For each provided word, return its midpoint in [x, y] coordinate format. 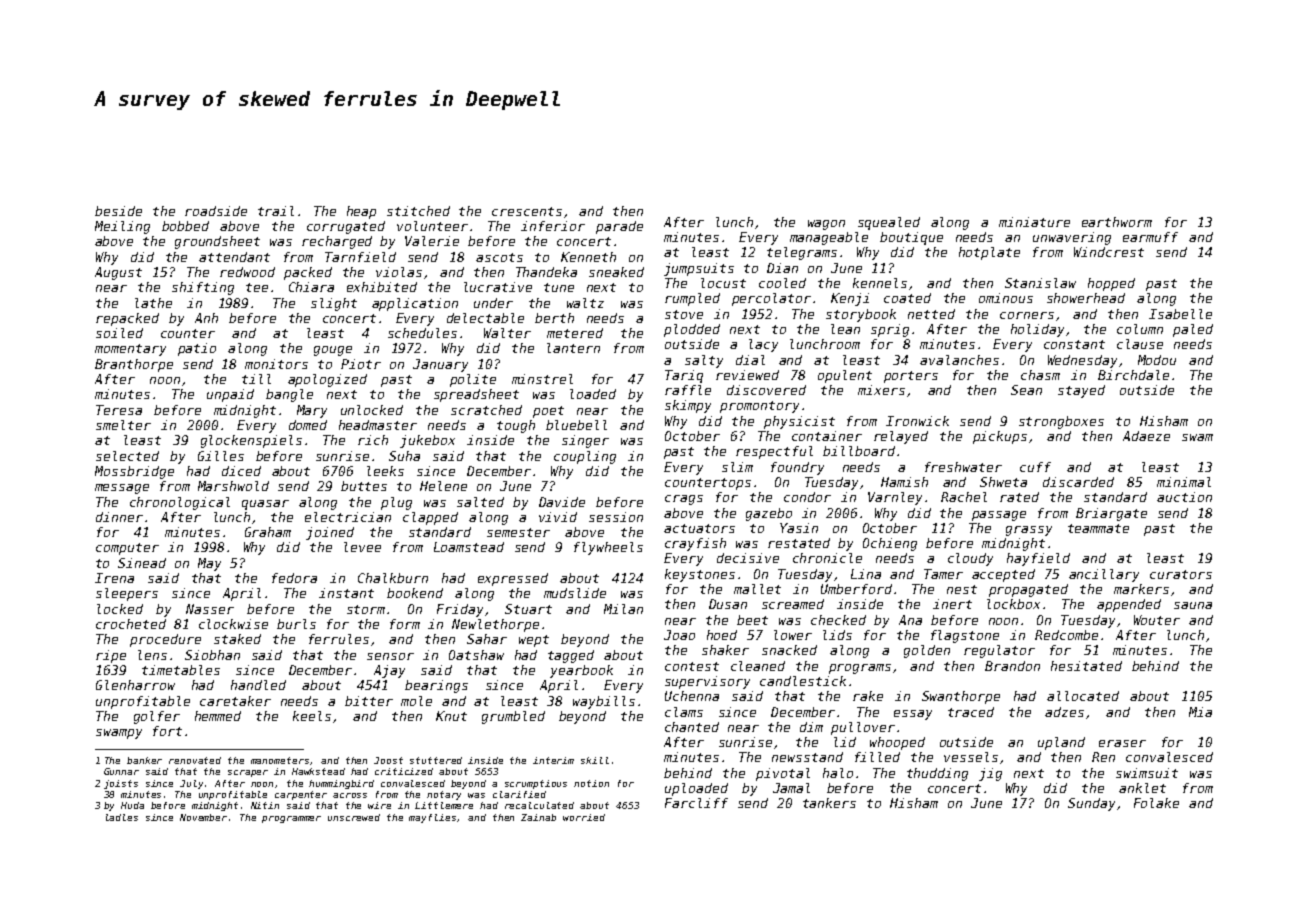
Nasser [210, 609]
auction [1184, 497]
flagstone [965, 636]
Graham [268, 532]
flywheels [608, 548]
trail [276, 211]
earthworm [1117, 222]
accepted [1003, 575]
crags [684, 500]
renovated [195, 760]
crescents [527, 211]
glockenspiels [251, 441]
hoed [722, 635]
